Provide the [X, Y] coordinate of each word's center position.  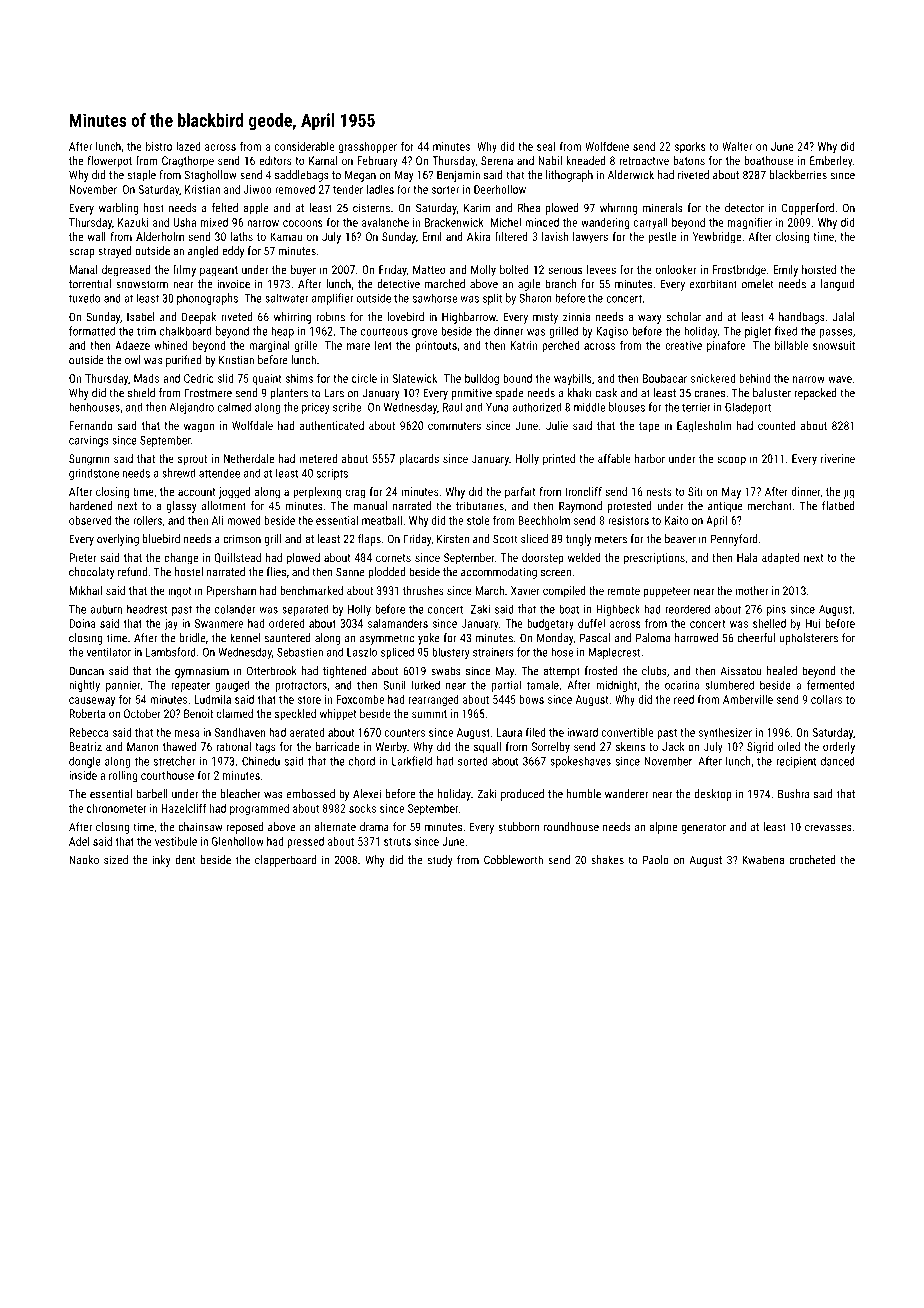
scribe [347, 407]
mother [751, 590]
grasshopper [368, 147]
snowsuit [834, 345]
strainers [493, 652]
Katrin [523, 345]
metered [318, 458]
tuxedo [84, 298]
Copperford [808, 209]
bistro [159, 146]
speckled [295, 715]
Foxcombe [360, 699]
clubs [654, 671]
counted [776, 425]
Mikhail [85, 590]
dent [185, 860]
